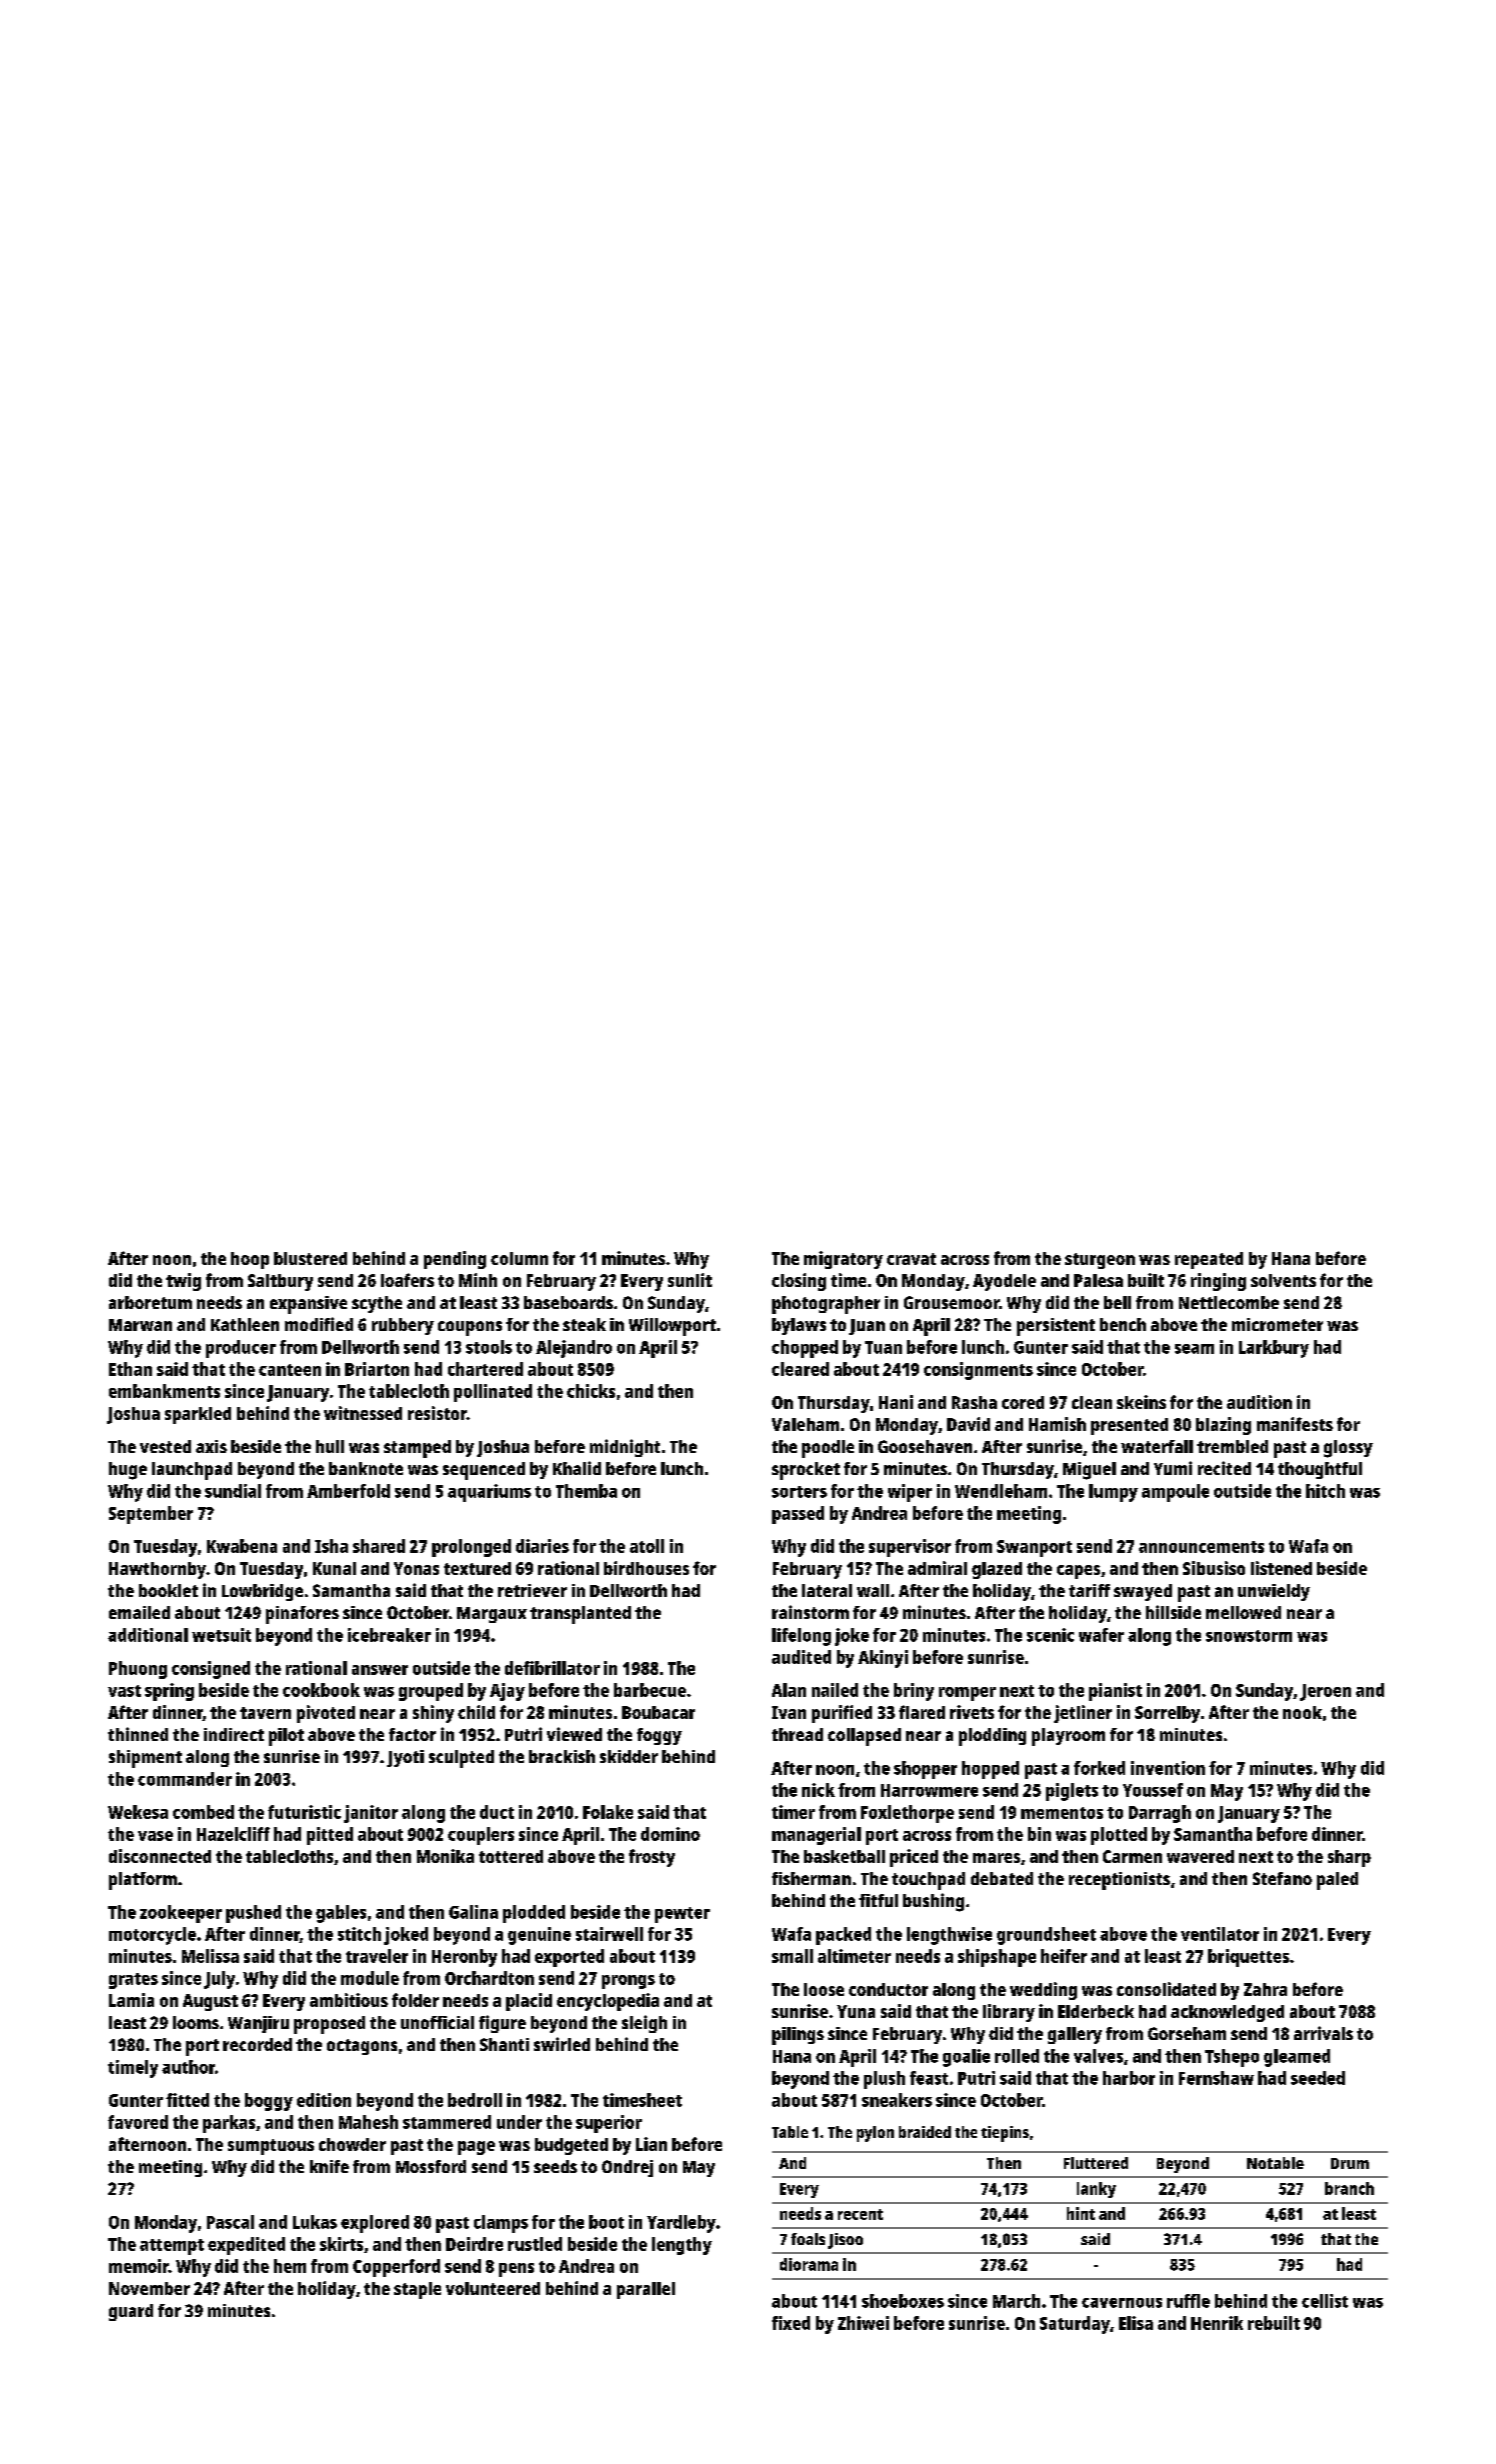  I want to click on Ondrej, so click(627, 2168).
